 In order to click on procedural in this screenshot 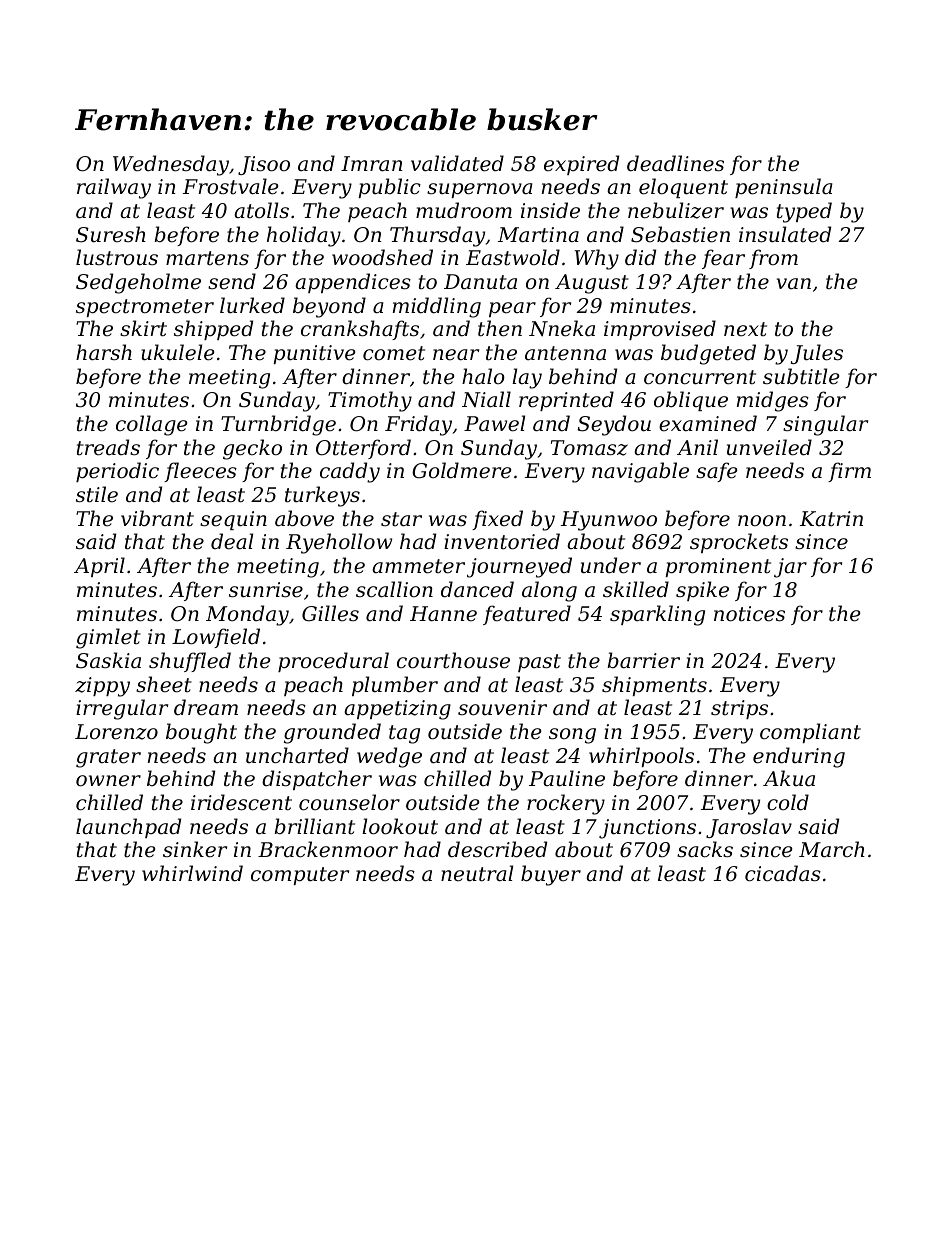, I will do `click(333, 662)`.
